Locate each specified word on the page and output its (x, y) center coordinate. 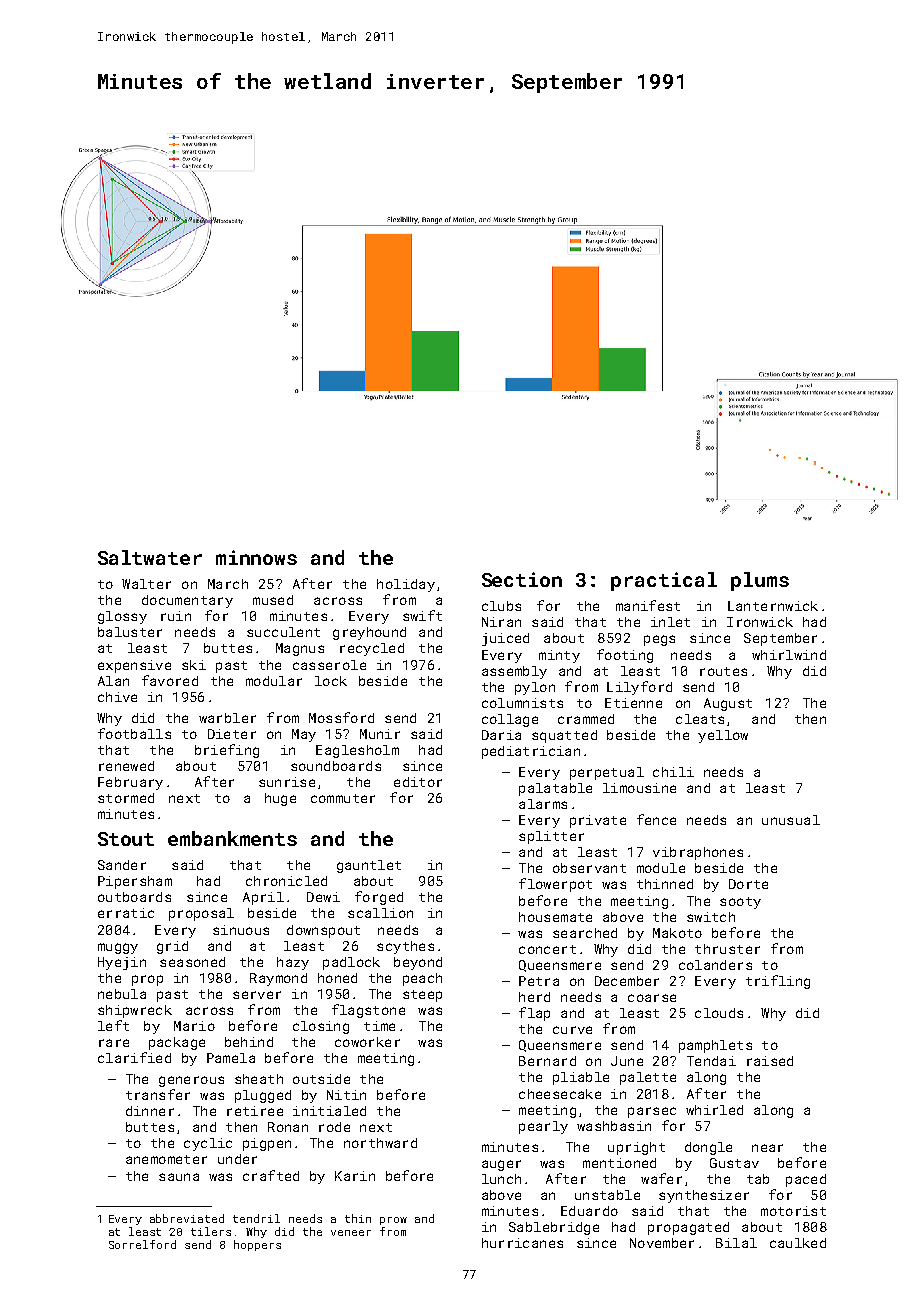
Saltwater (150, 557)
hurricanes (522, 1243)
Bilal (736, 1243)
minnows (256, 557)
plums (760, 581)
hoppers (257, 1245)
